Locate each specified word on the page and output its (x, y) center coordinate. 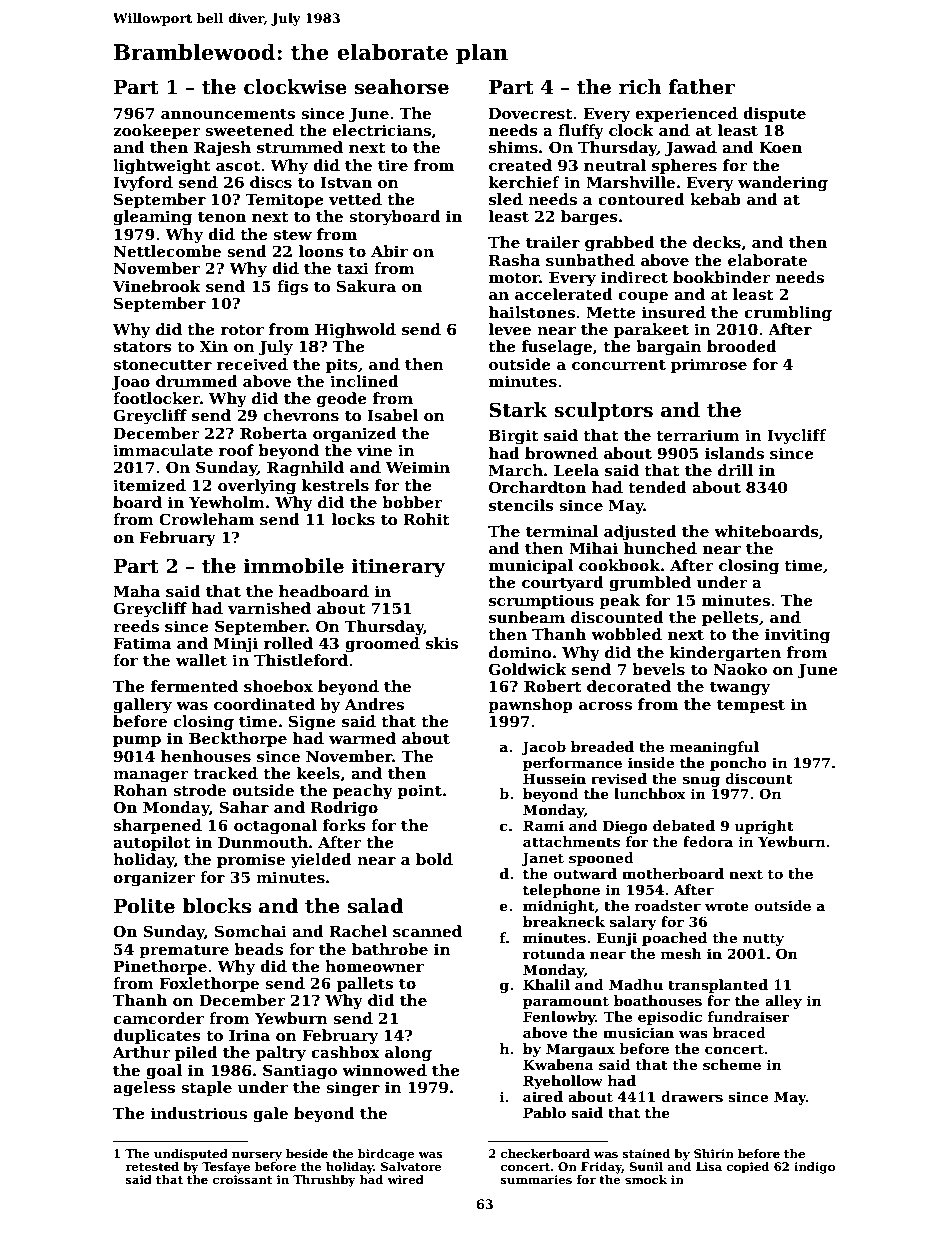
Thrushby (324, 1181)
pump (137, 741)
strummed (300, 147)
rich (640, 87)
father (702, 87)
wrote (727, 906)
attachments (571, 841)
